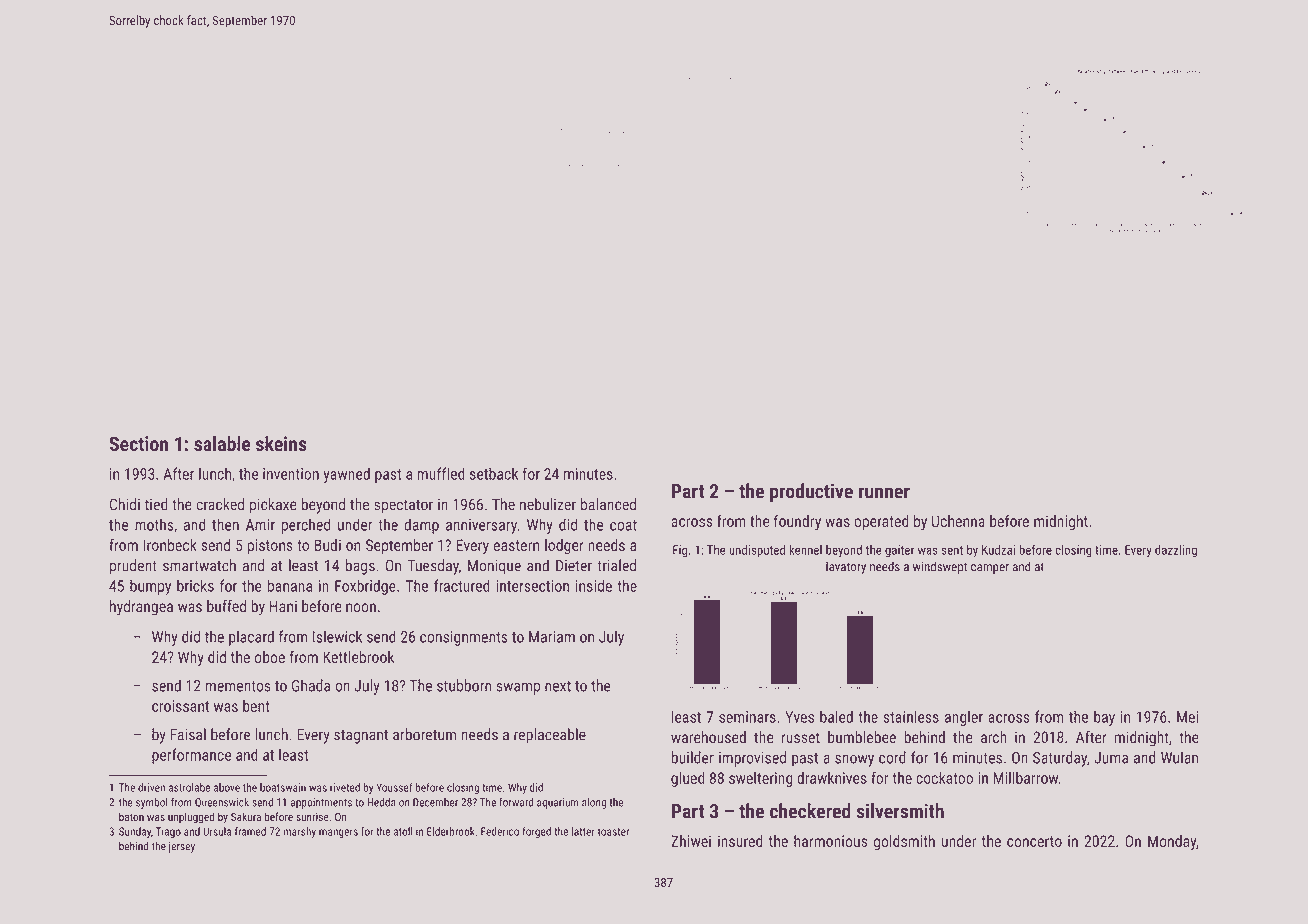 The height and width of the image is (924, 1308). Describe the element at coordinates (281, 443) in the image. I see `skeins` at that location.
